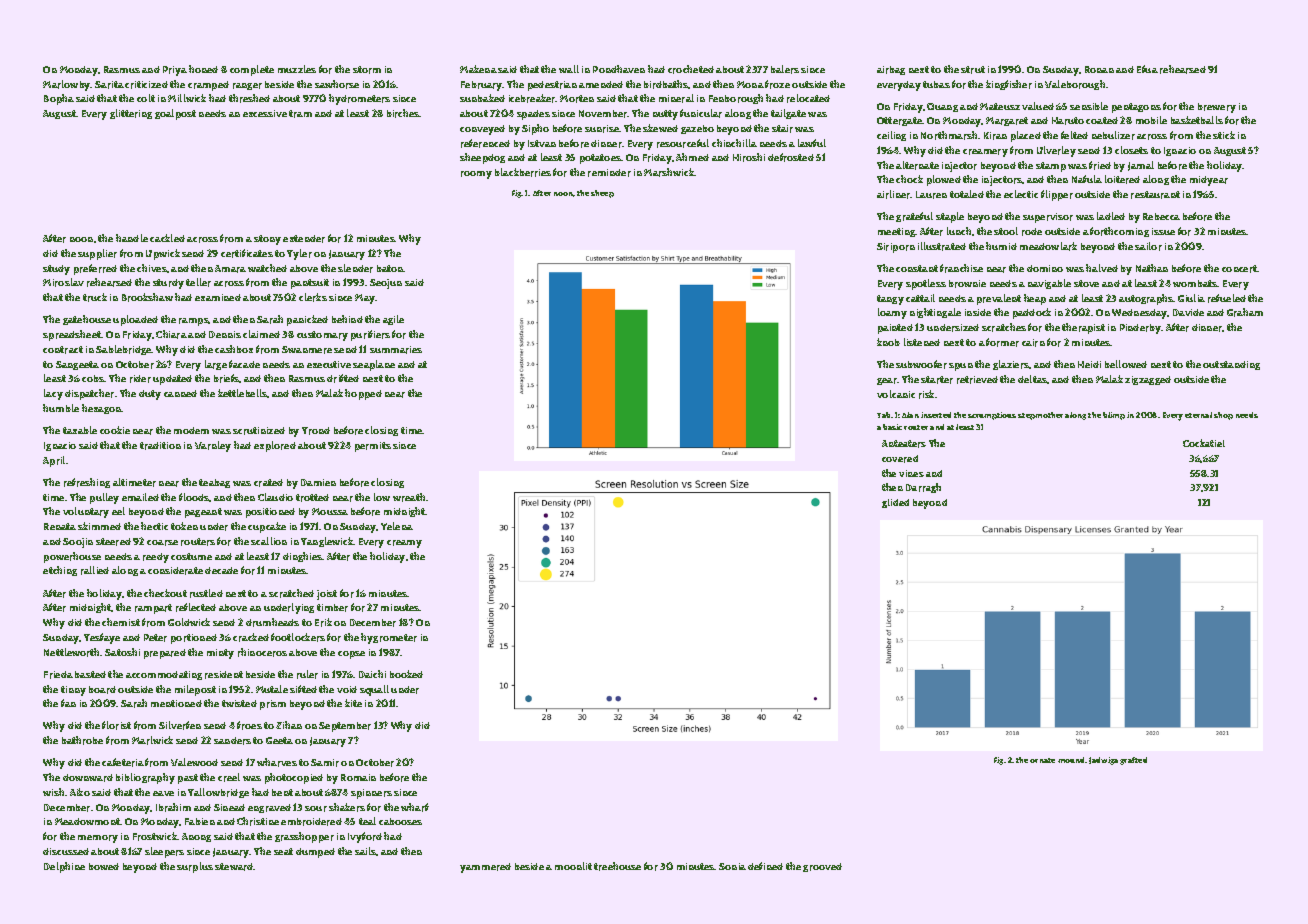 The height and width of the screenshot is (924, 1308). What do you see at coordinates (404, 544) in the screenshot?
I see `creamy` at bounding box center [404, 544].
